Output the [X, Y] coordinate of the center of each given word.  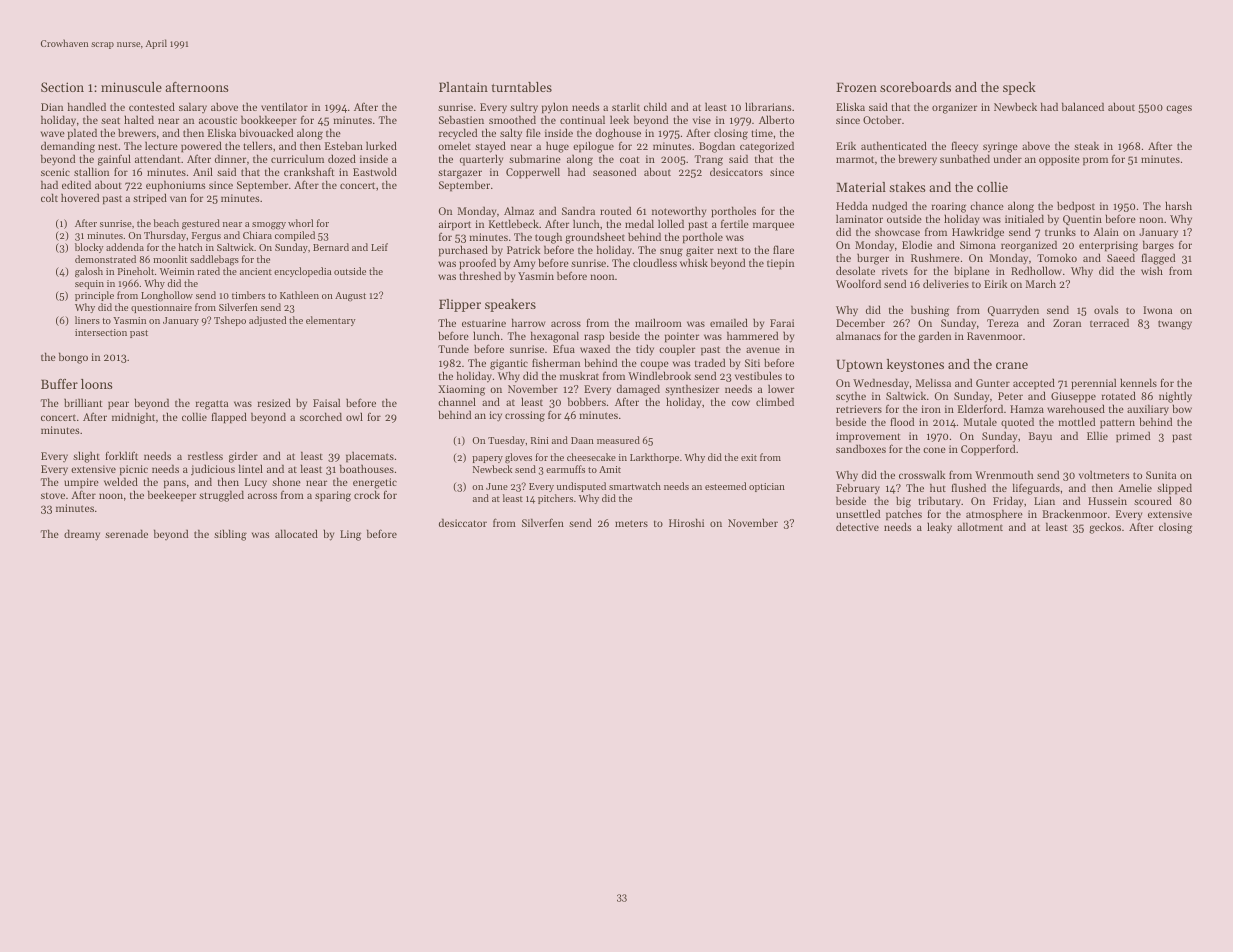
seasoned [614, 171]
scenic [55, 172]
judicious [213, 469]
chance [987, 205]
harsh [1178, 205]
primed [1133, 437]
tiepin [780, 264]
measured [618, 440]
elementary [331, 321]
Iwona [1157, 310]
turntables [522, 87]
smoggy [269, 226]
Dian [52, 107]
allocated [296, 533]
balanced [1083, 106]
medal [639, 223]
